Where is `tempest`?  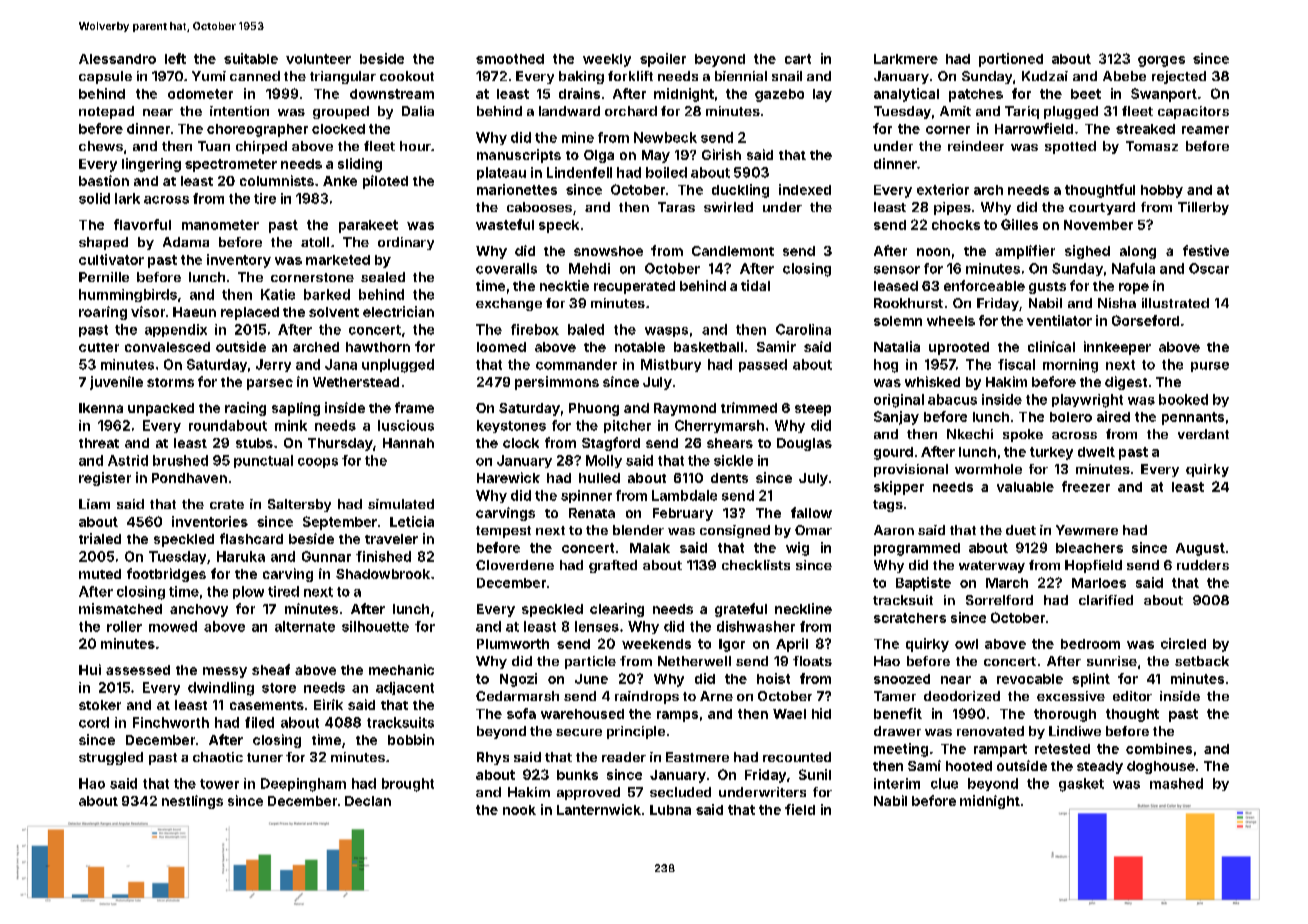 tempest is located at coordinates (503, 532).
